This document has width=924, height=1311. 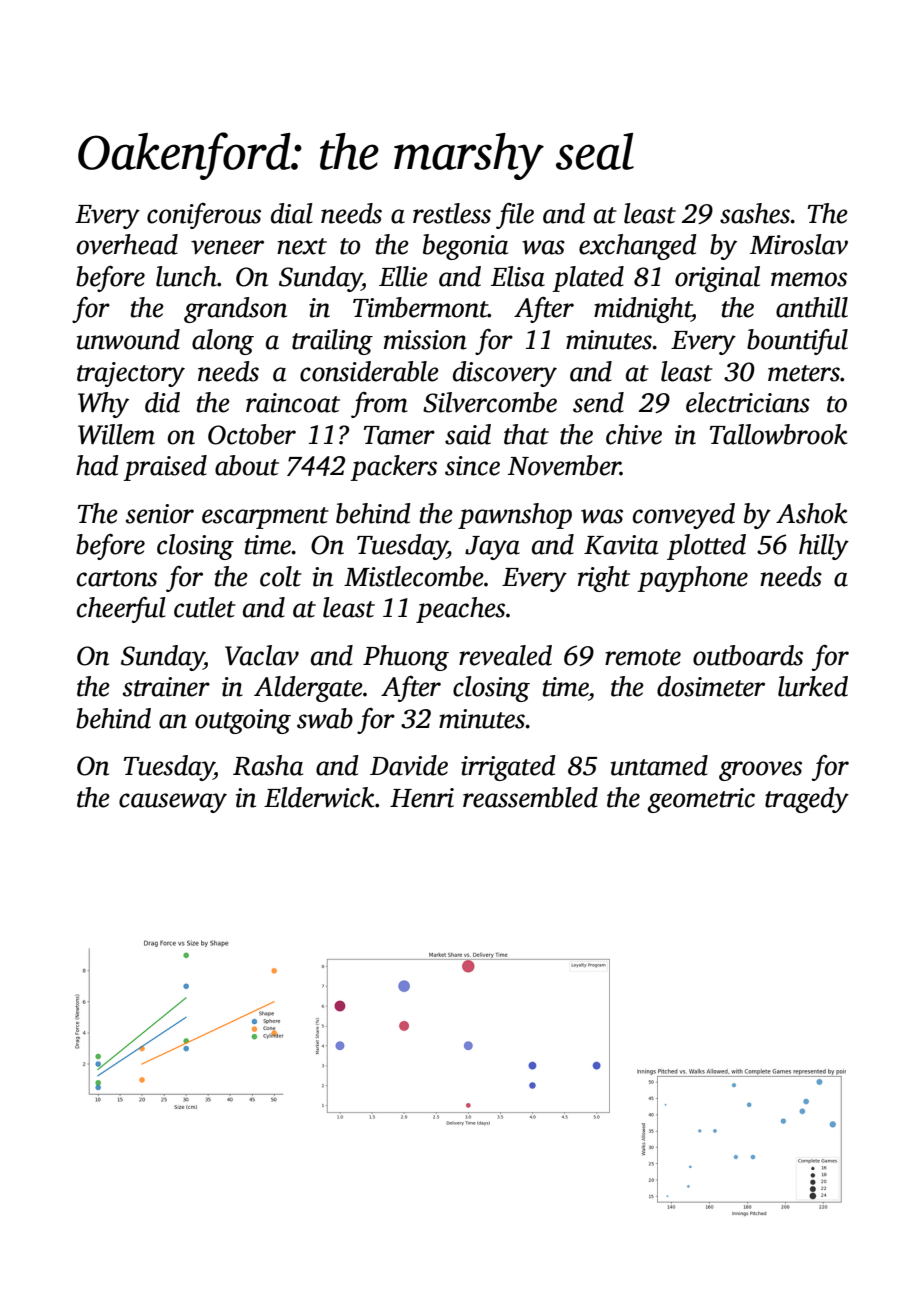 I want to click on Jaya, so click(x=492, y=548).
